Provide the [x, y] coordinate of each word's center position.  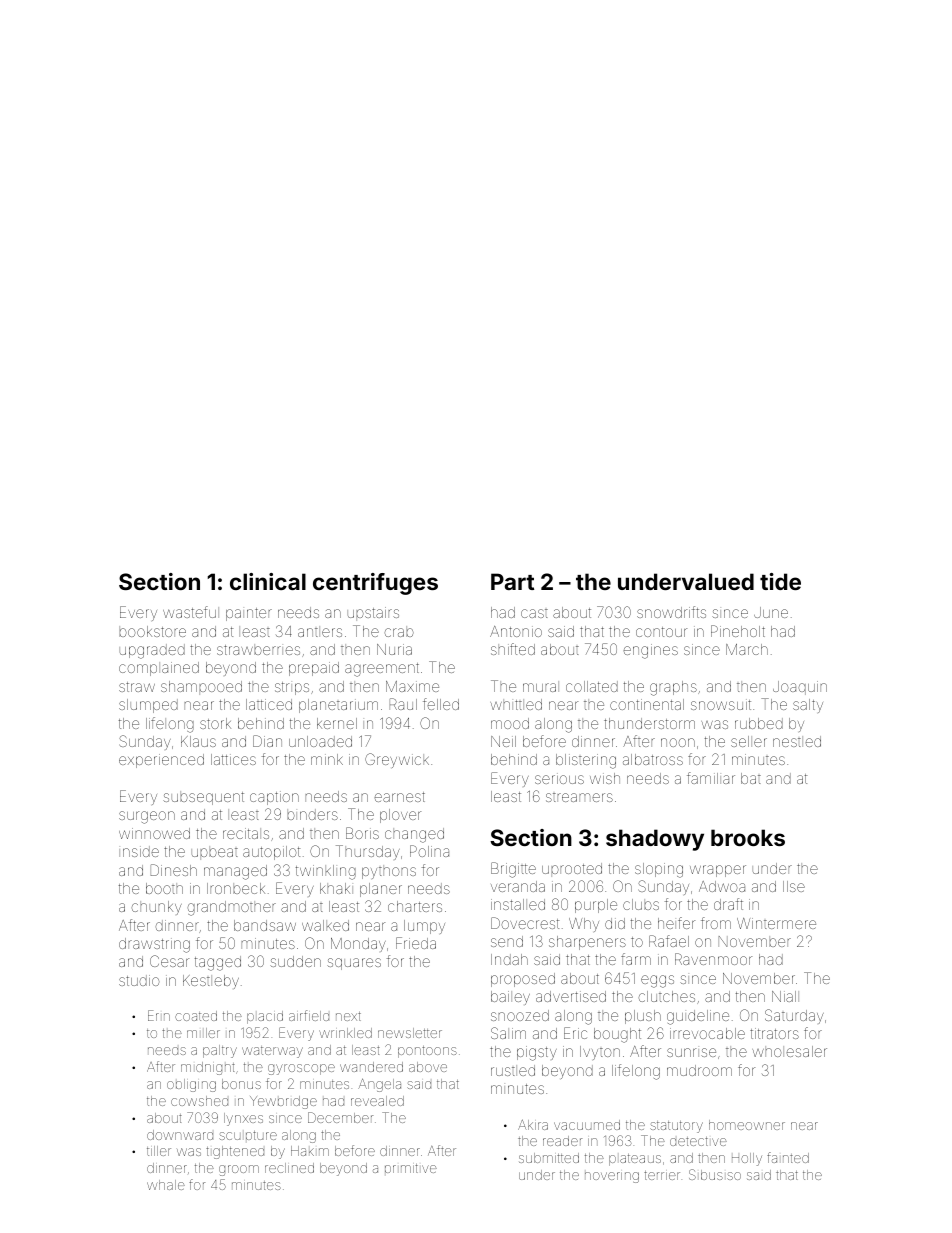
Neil [503, 741]
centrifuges [375, 584]
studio [139, 980]
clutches [666, 996]
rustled [513, 1070]
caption [274, 798]
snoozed [520, 1015]
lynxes [243, 1119]
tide [780, 581]
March [747, 649]
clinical [268, 581]
